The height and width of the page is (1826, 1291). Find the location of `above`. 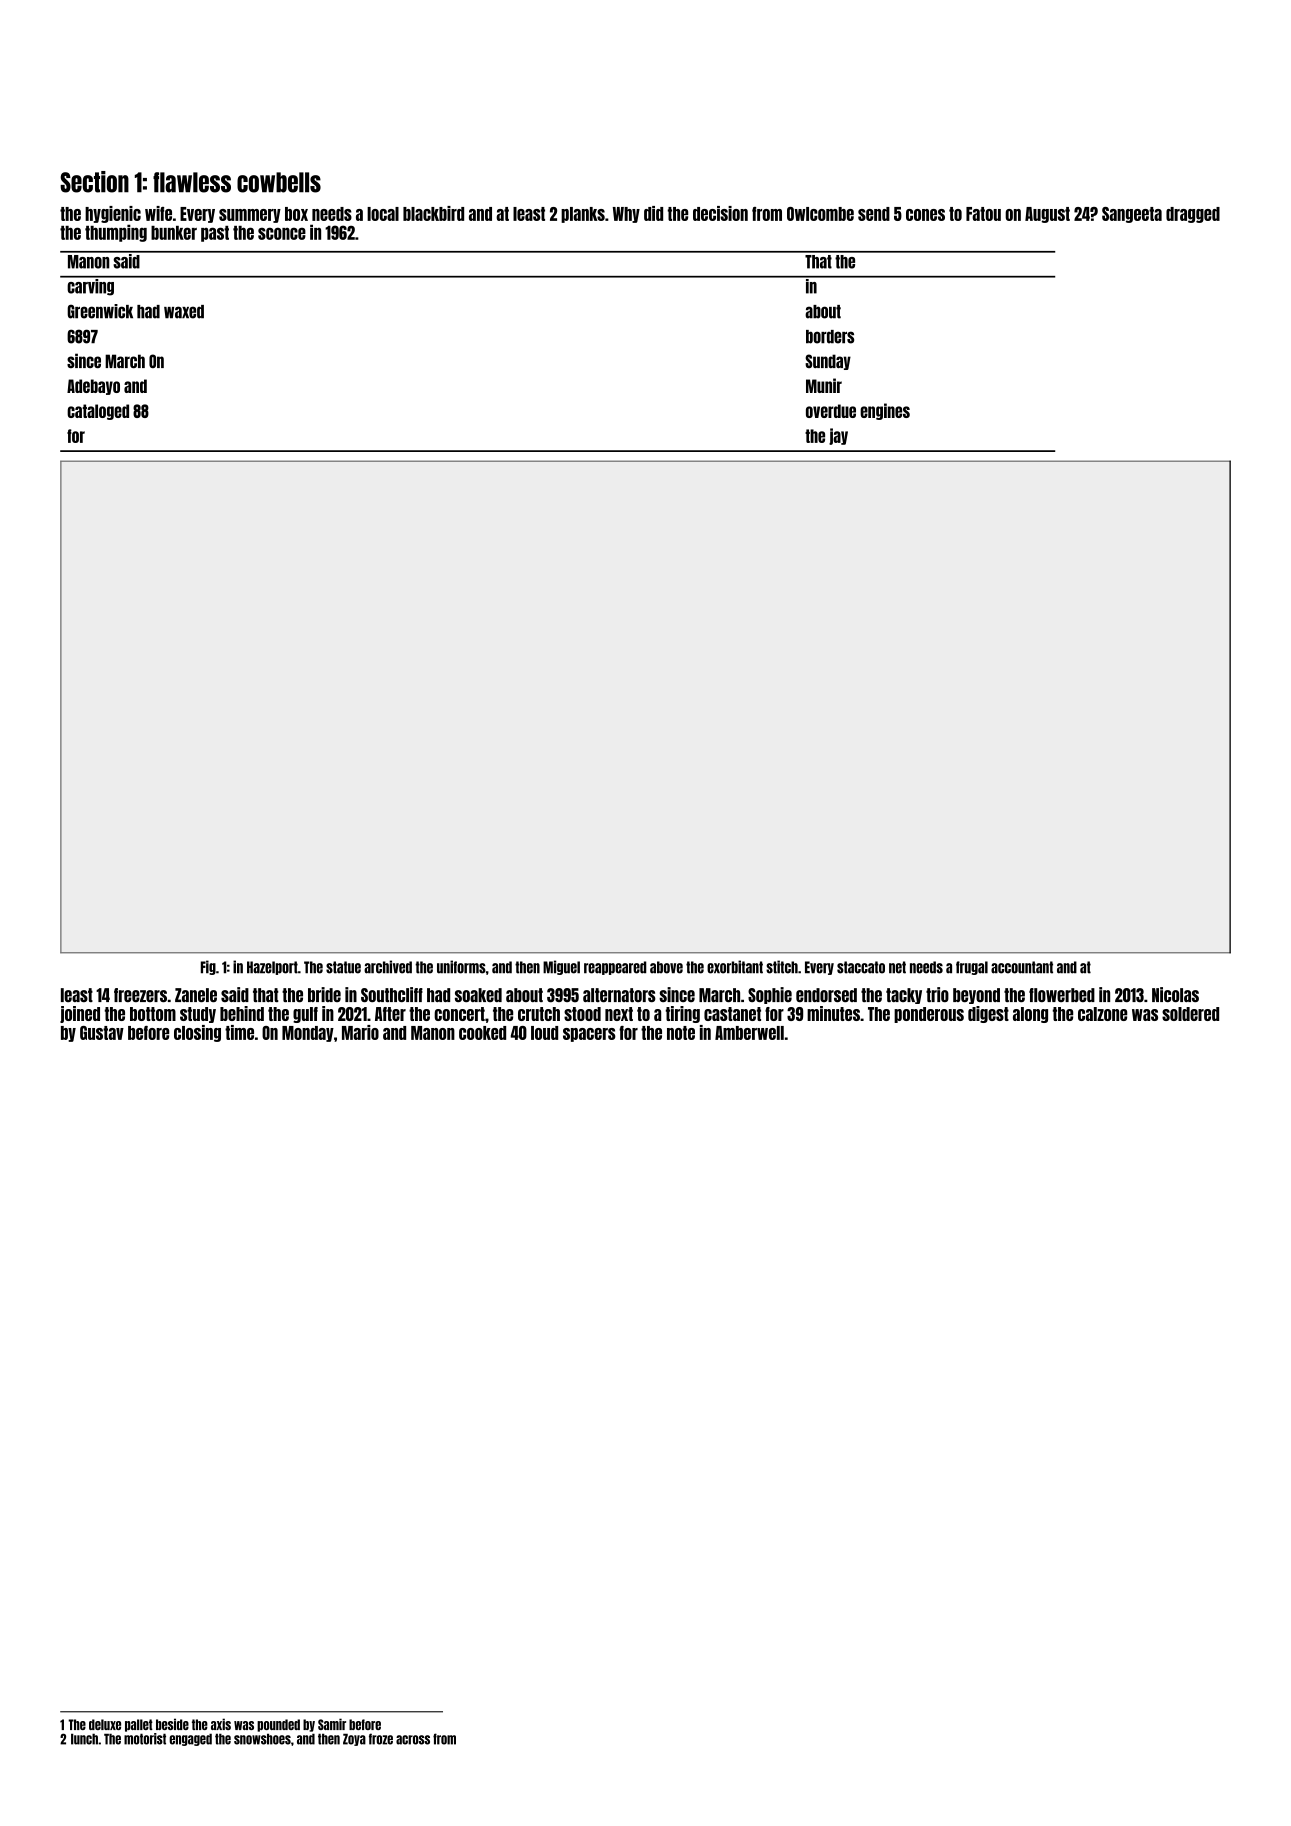

above is located at coordinates (666, 967).
